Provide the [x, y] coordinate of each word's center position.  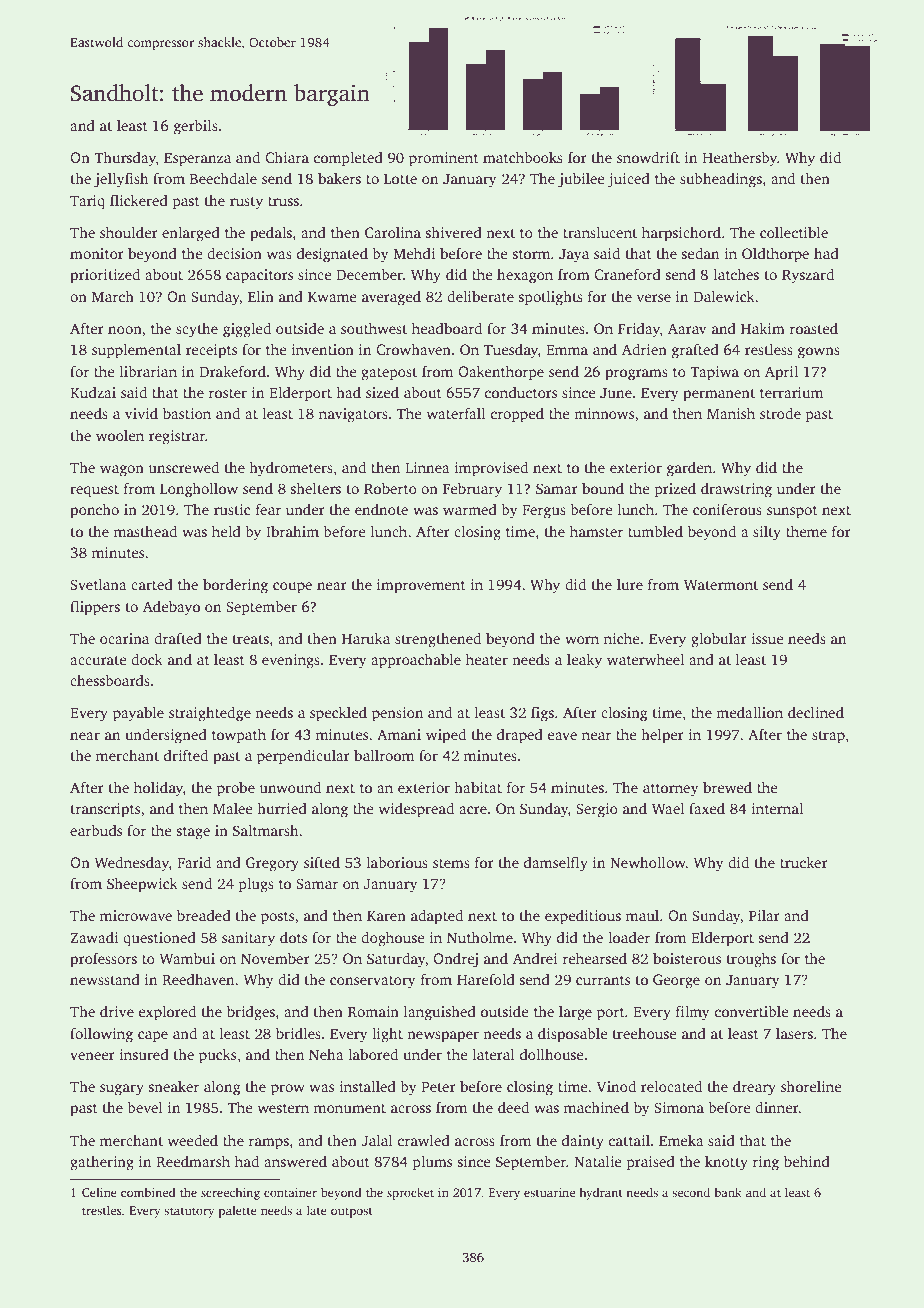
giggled [247, 330]
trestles [102, 1210]
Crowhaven [413, 349]
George [676, 981]
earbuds [96, 830]
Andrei [535, 958]
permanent [719, 395]
